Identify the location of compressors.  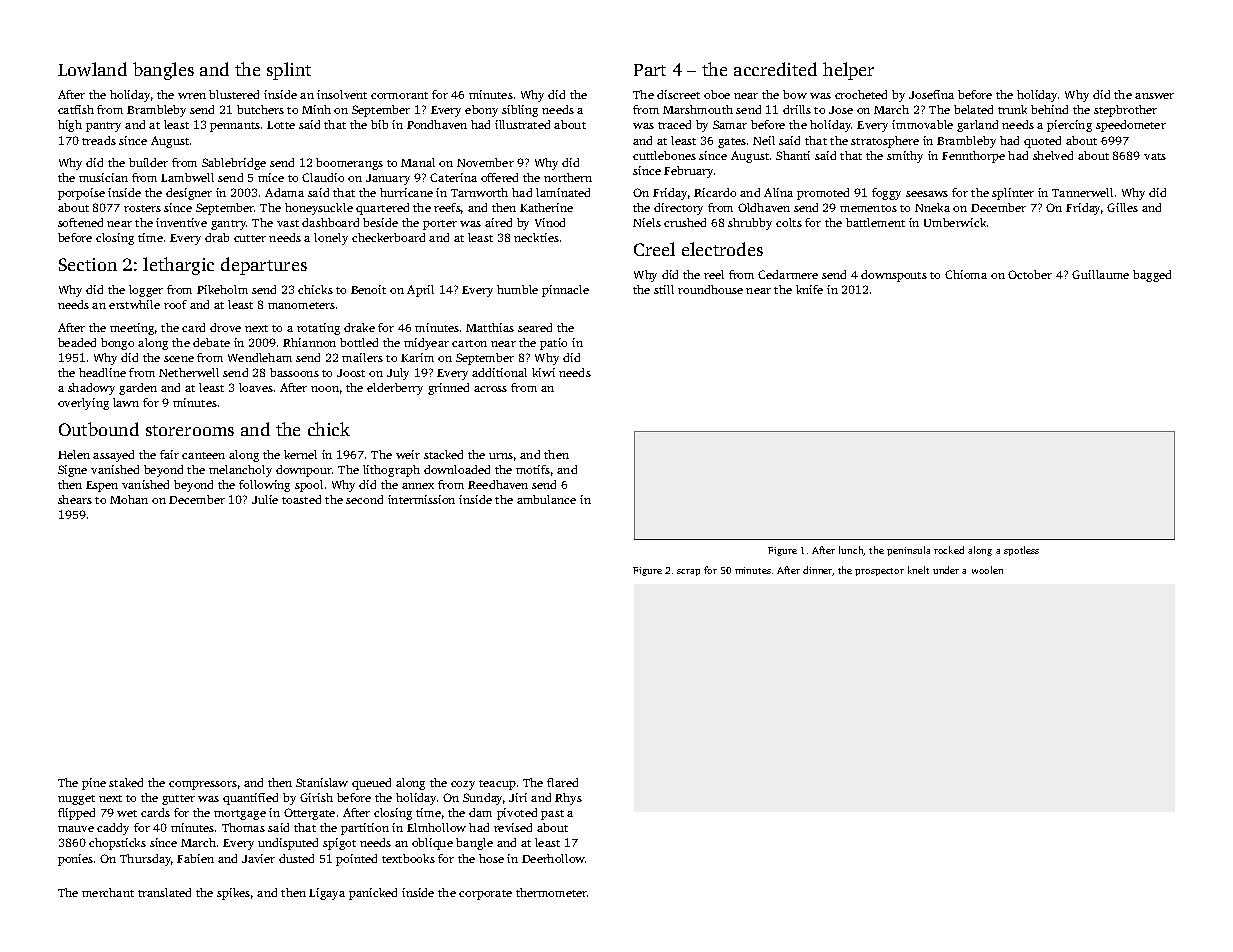
(203, 785).
